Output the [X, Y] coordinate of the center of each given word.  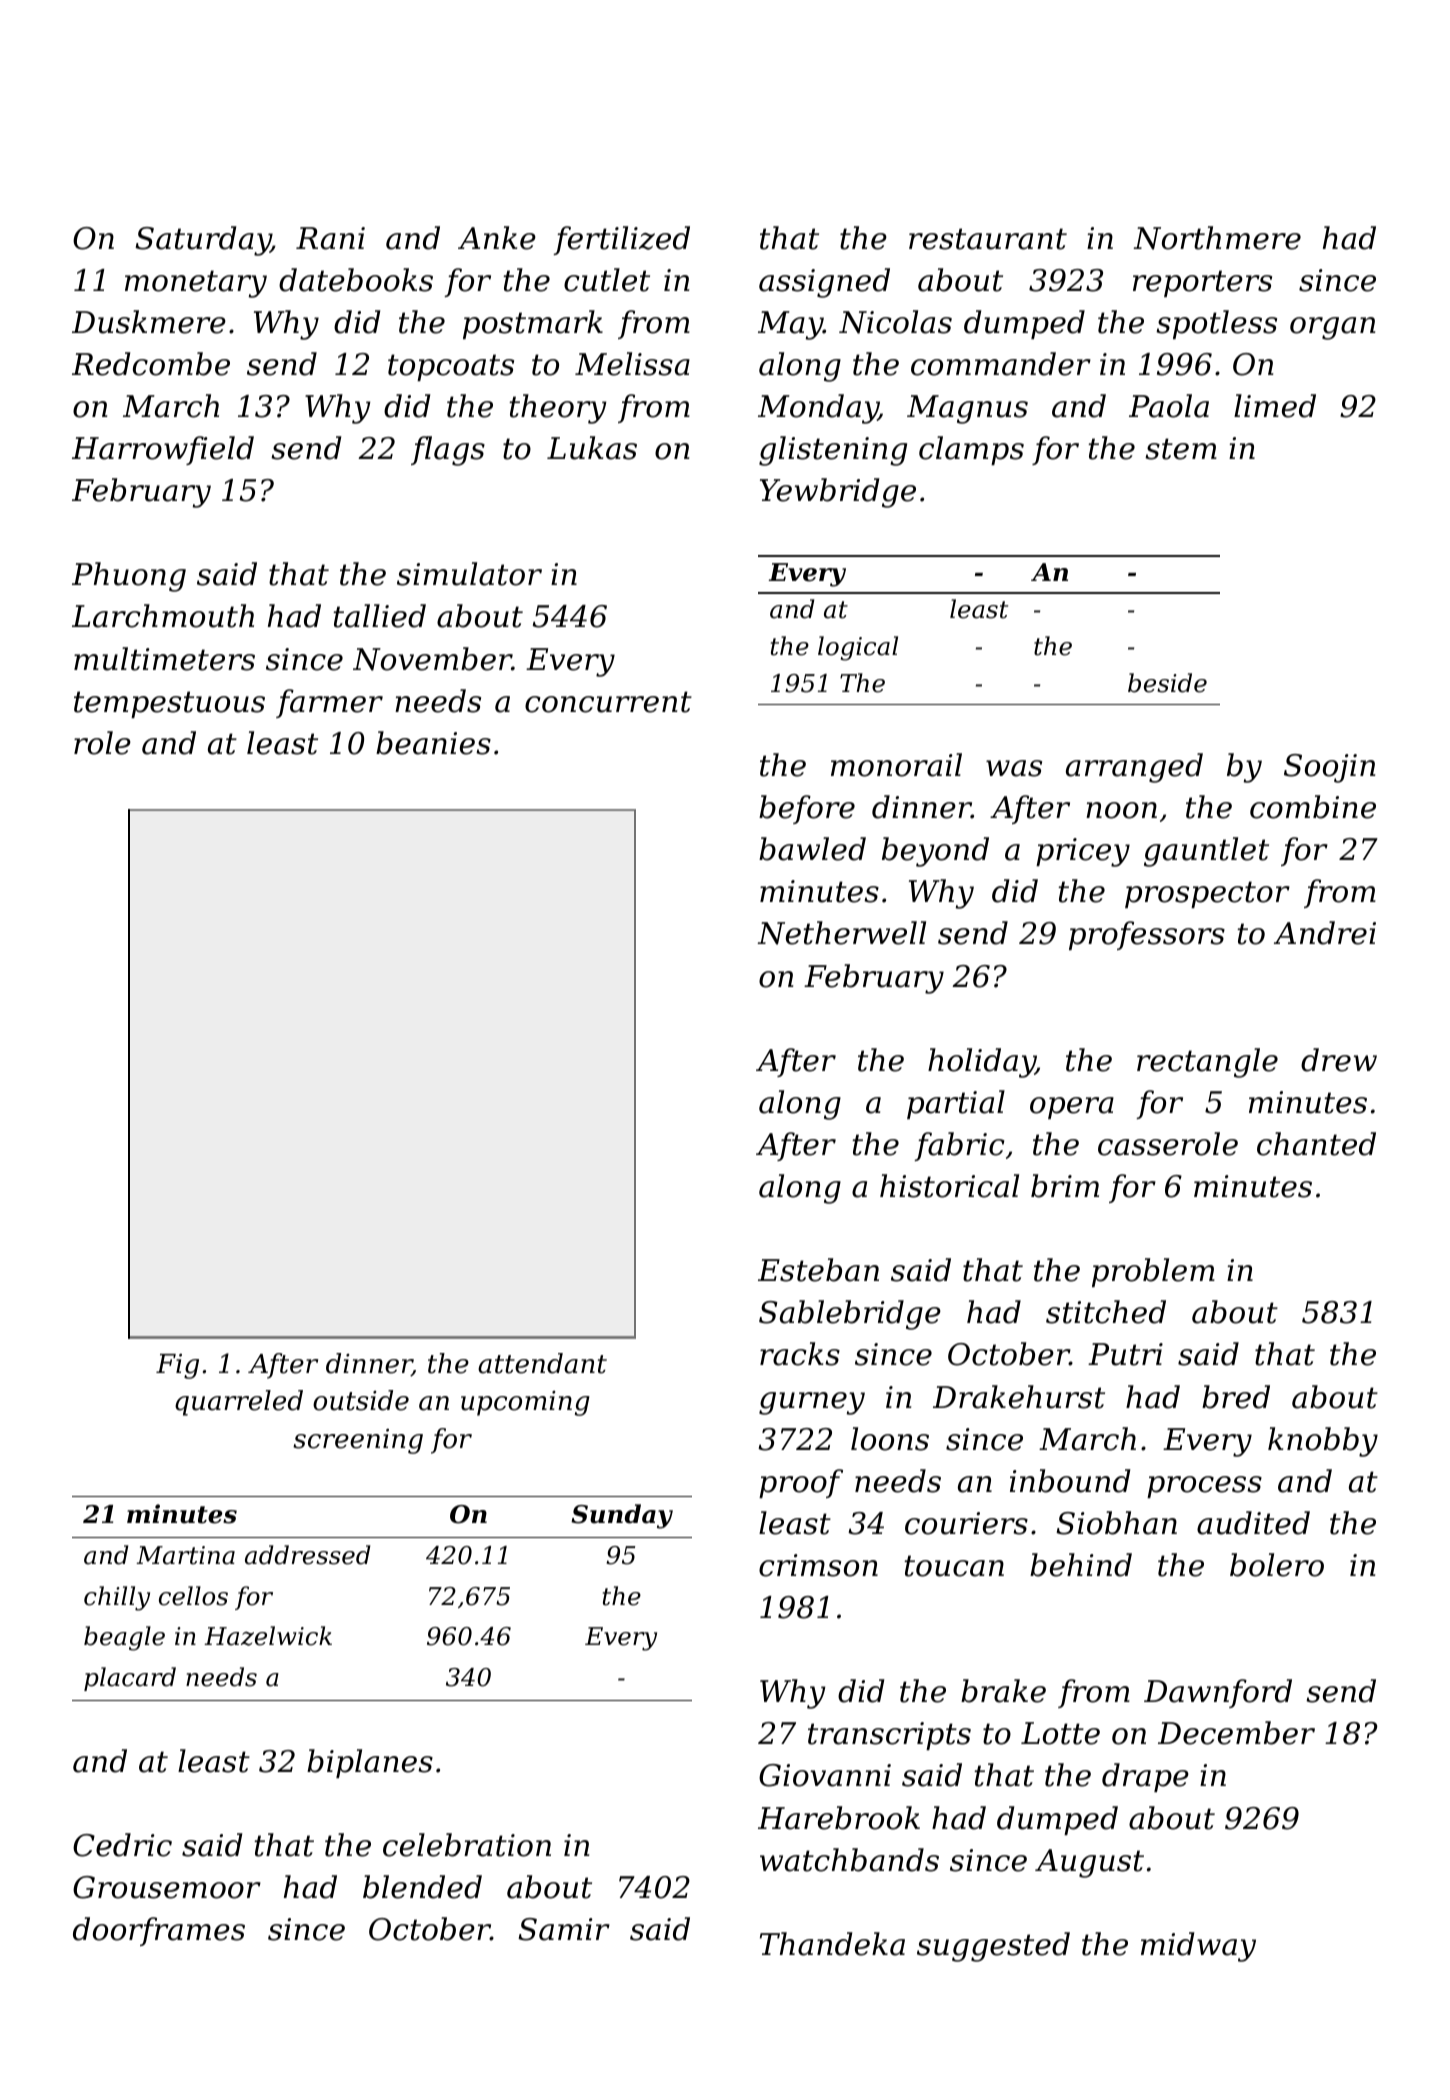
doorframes [159, 1931]
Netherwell [841, 933]
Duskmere [149, 322]
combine [1313, 807]
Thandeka [832, 1944]
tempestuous [169, 704]
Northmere [1217, 238]
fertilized [621, 240]
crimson [818, 1565]
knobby [1323, 1442]
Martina [185, 1555]
